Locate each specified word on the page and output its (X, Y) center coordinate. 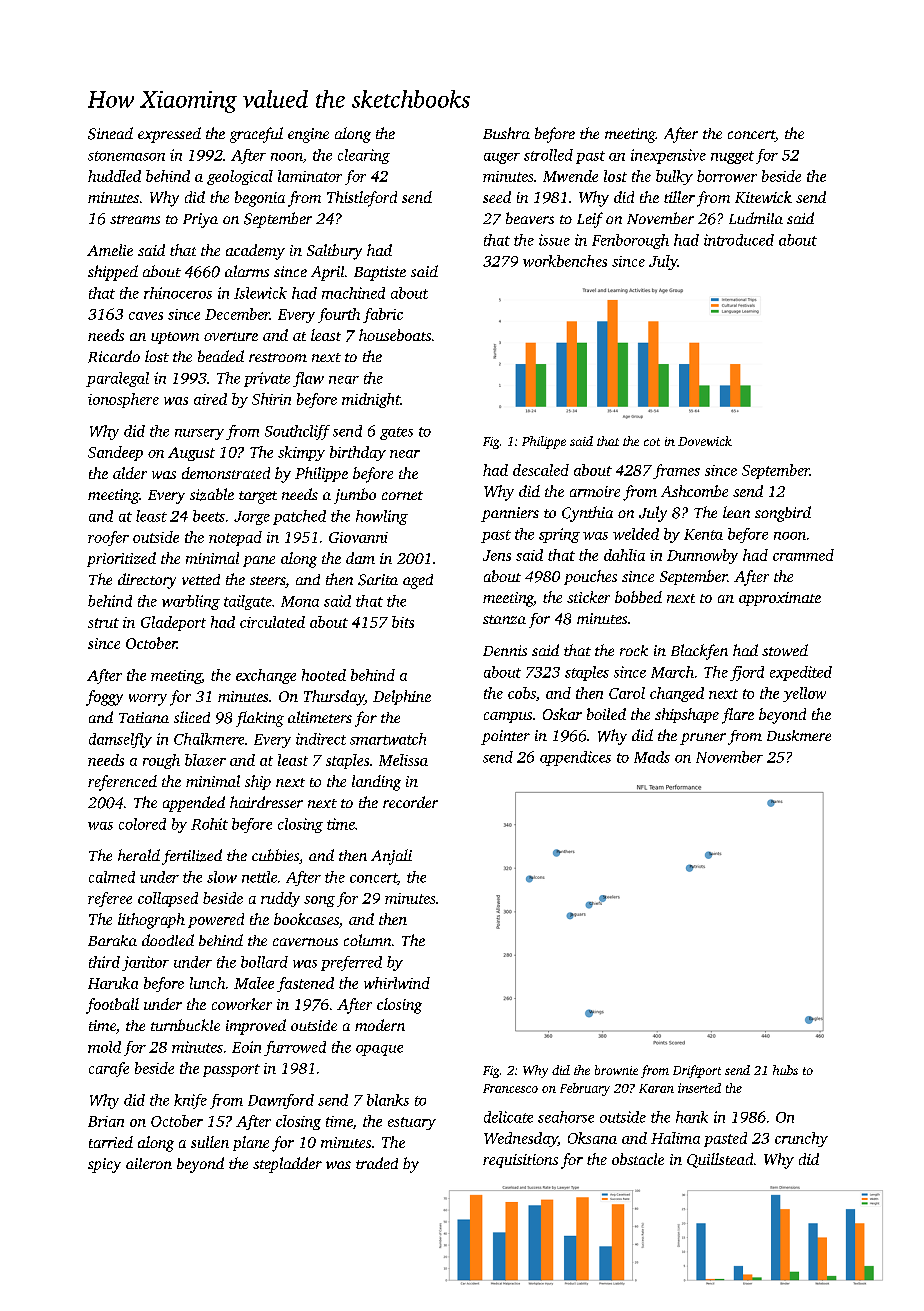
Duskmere (799, 735)
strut (103, 623)
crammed (803, 555)
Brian (106, 1121)
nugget (732, 157)
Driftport (697, 1071)
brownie (616, 1070)
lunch (207, 983)
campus (508, 717)
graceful (256, 135)
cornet (402, 495)
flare (738, 716)
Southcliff (297, 432)
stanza (504, 619)
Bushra (506, 133)
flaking (260, 719)
